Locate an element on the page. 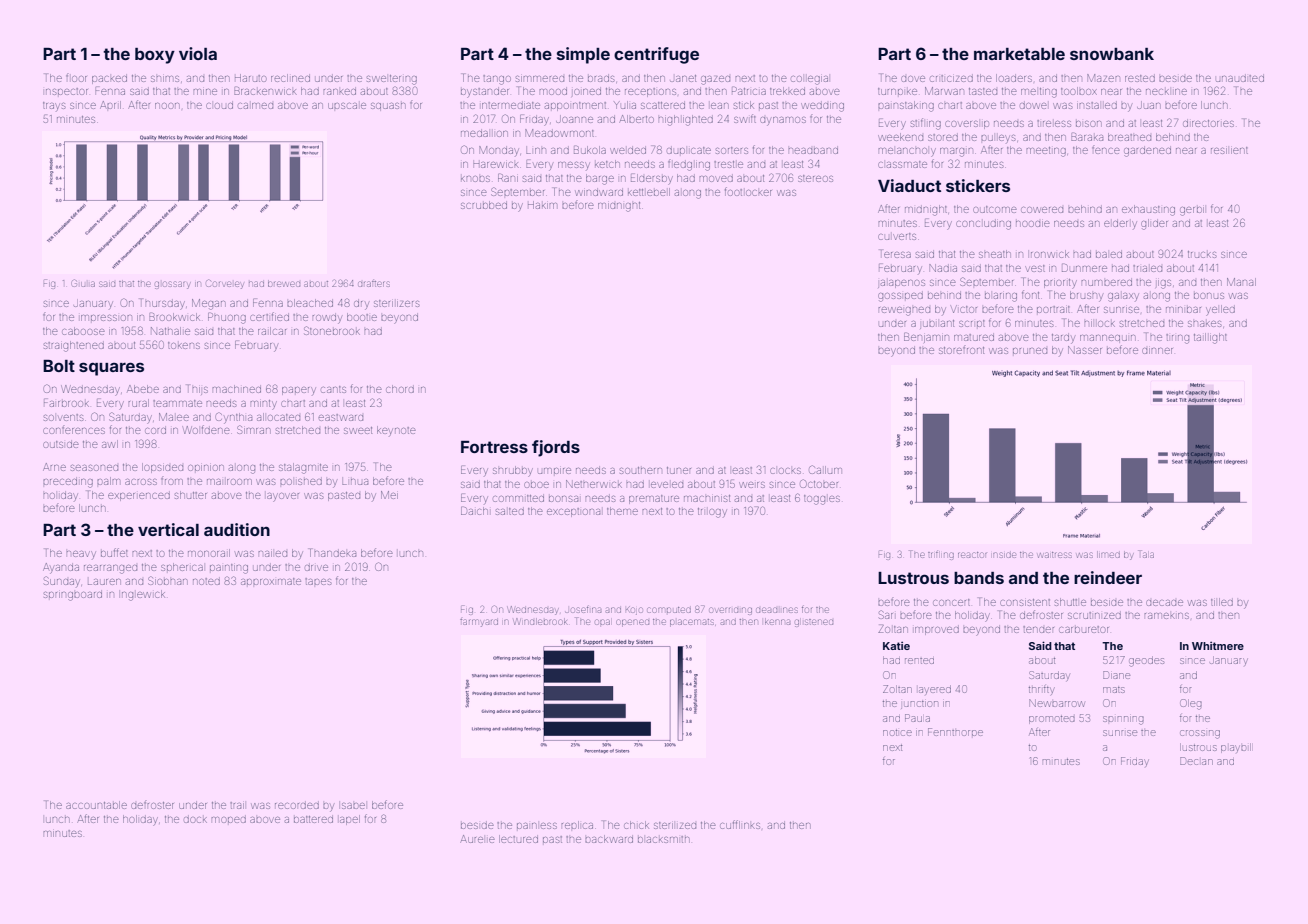 This document has width=1308, height=924. ramekins is located at coordinates (1167, 616).
